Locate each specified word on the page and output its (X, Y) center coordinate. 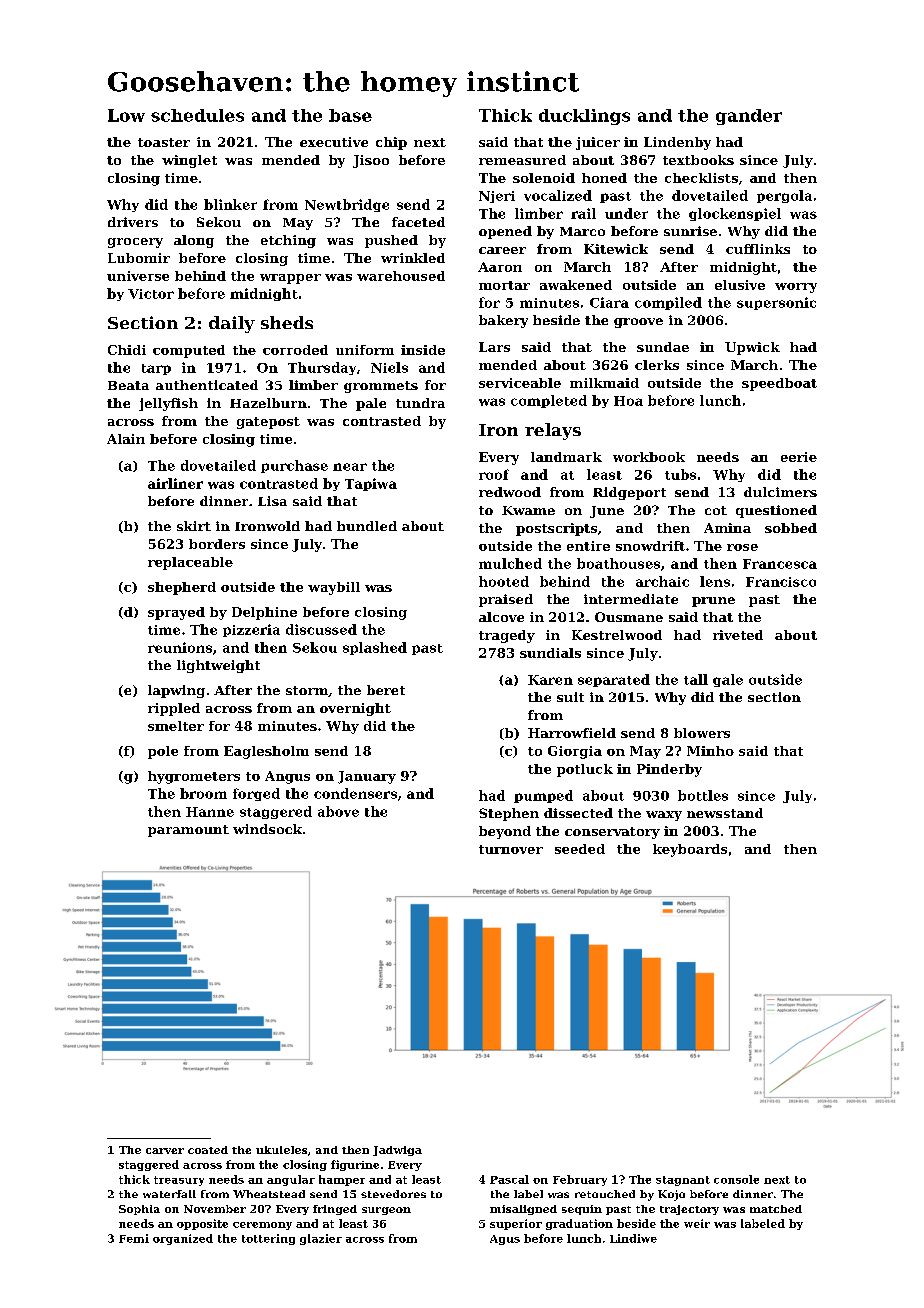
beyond (505, 832)
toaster (164, 142)
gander (749, 117)
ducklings (584, 117)
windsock (267, 829)
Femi (134, 1238)
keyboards (690, 850)
